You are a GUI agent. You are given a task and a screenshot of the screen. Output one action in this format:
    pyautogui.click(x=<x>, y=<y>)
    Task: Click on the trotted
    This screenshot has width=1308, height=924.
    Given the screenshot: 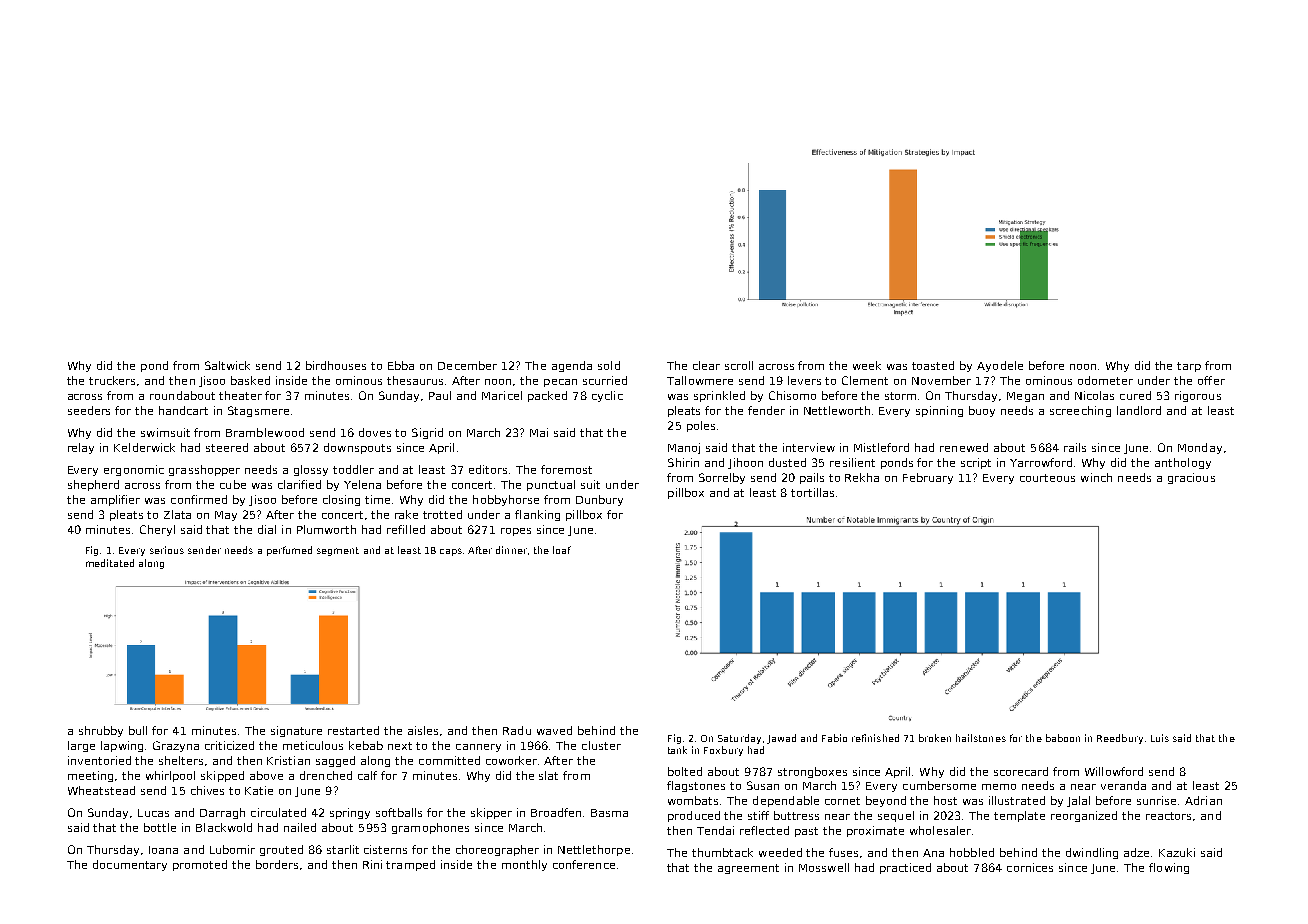 What is the action you would take?
    pyautogui.click(x=442, y=514)
